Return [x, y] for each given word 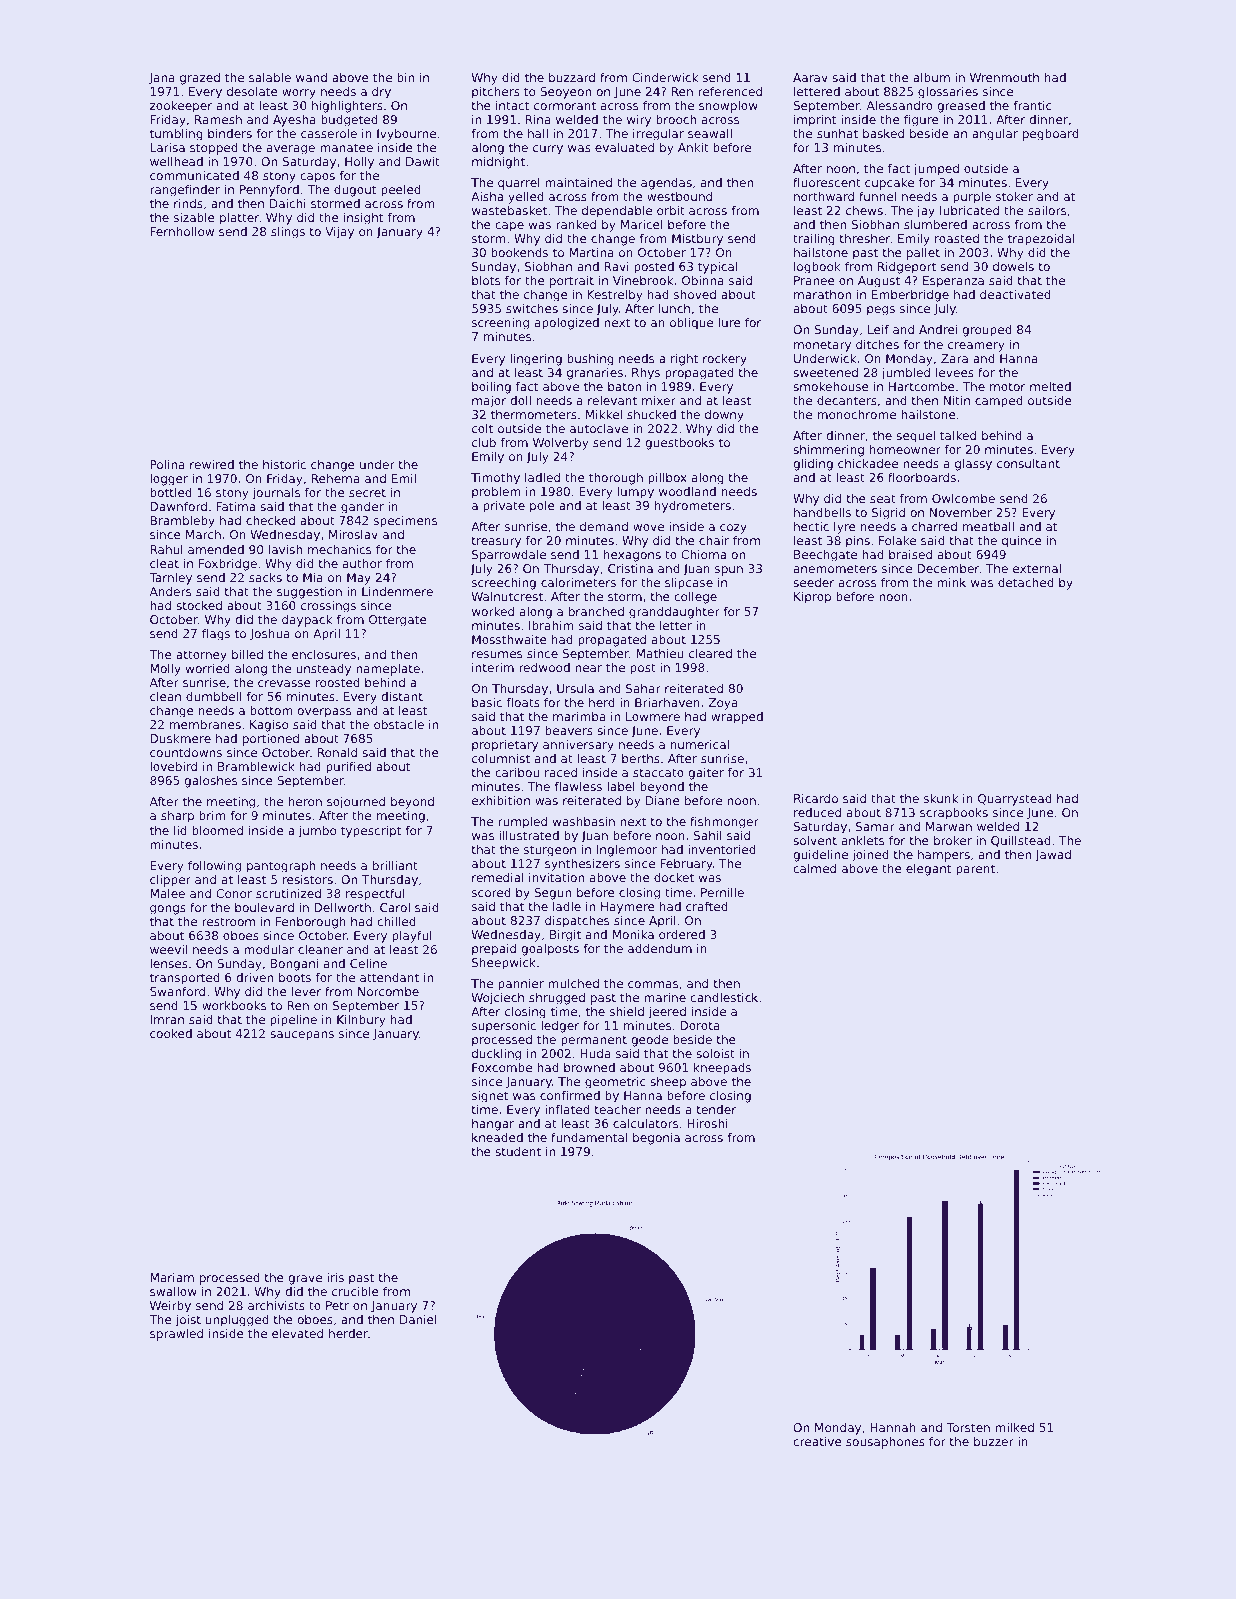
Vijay [339, 233]
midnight [498, 163]
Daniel [418, 1319]
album [931, 77]
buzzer [994, 1441]
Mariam [172, 1277]
